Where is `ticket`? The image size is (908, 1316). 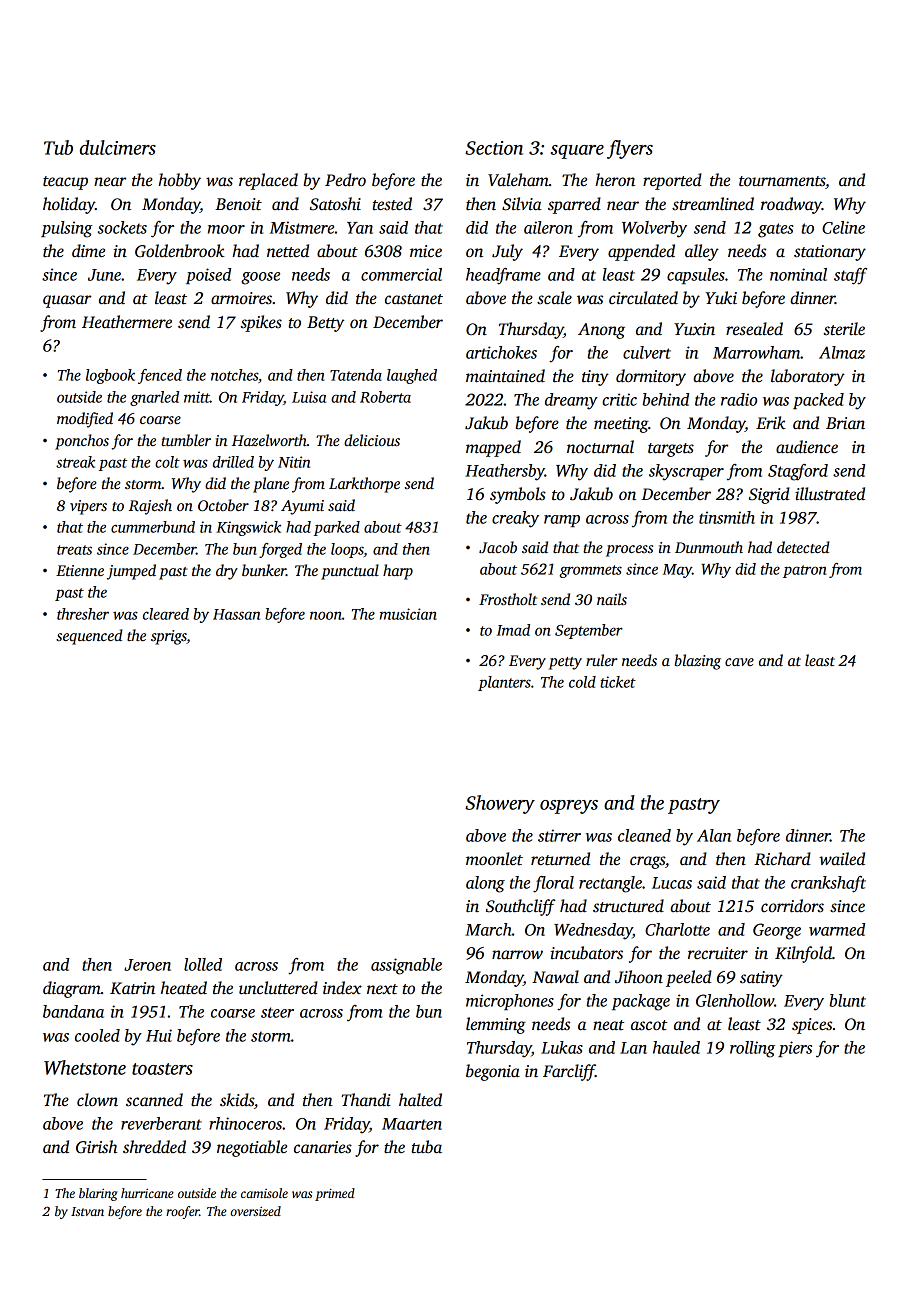 ticket is located at coordinates (618, 682).
